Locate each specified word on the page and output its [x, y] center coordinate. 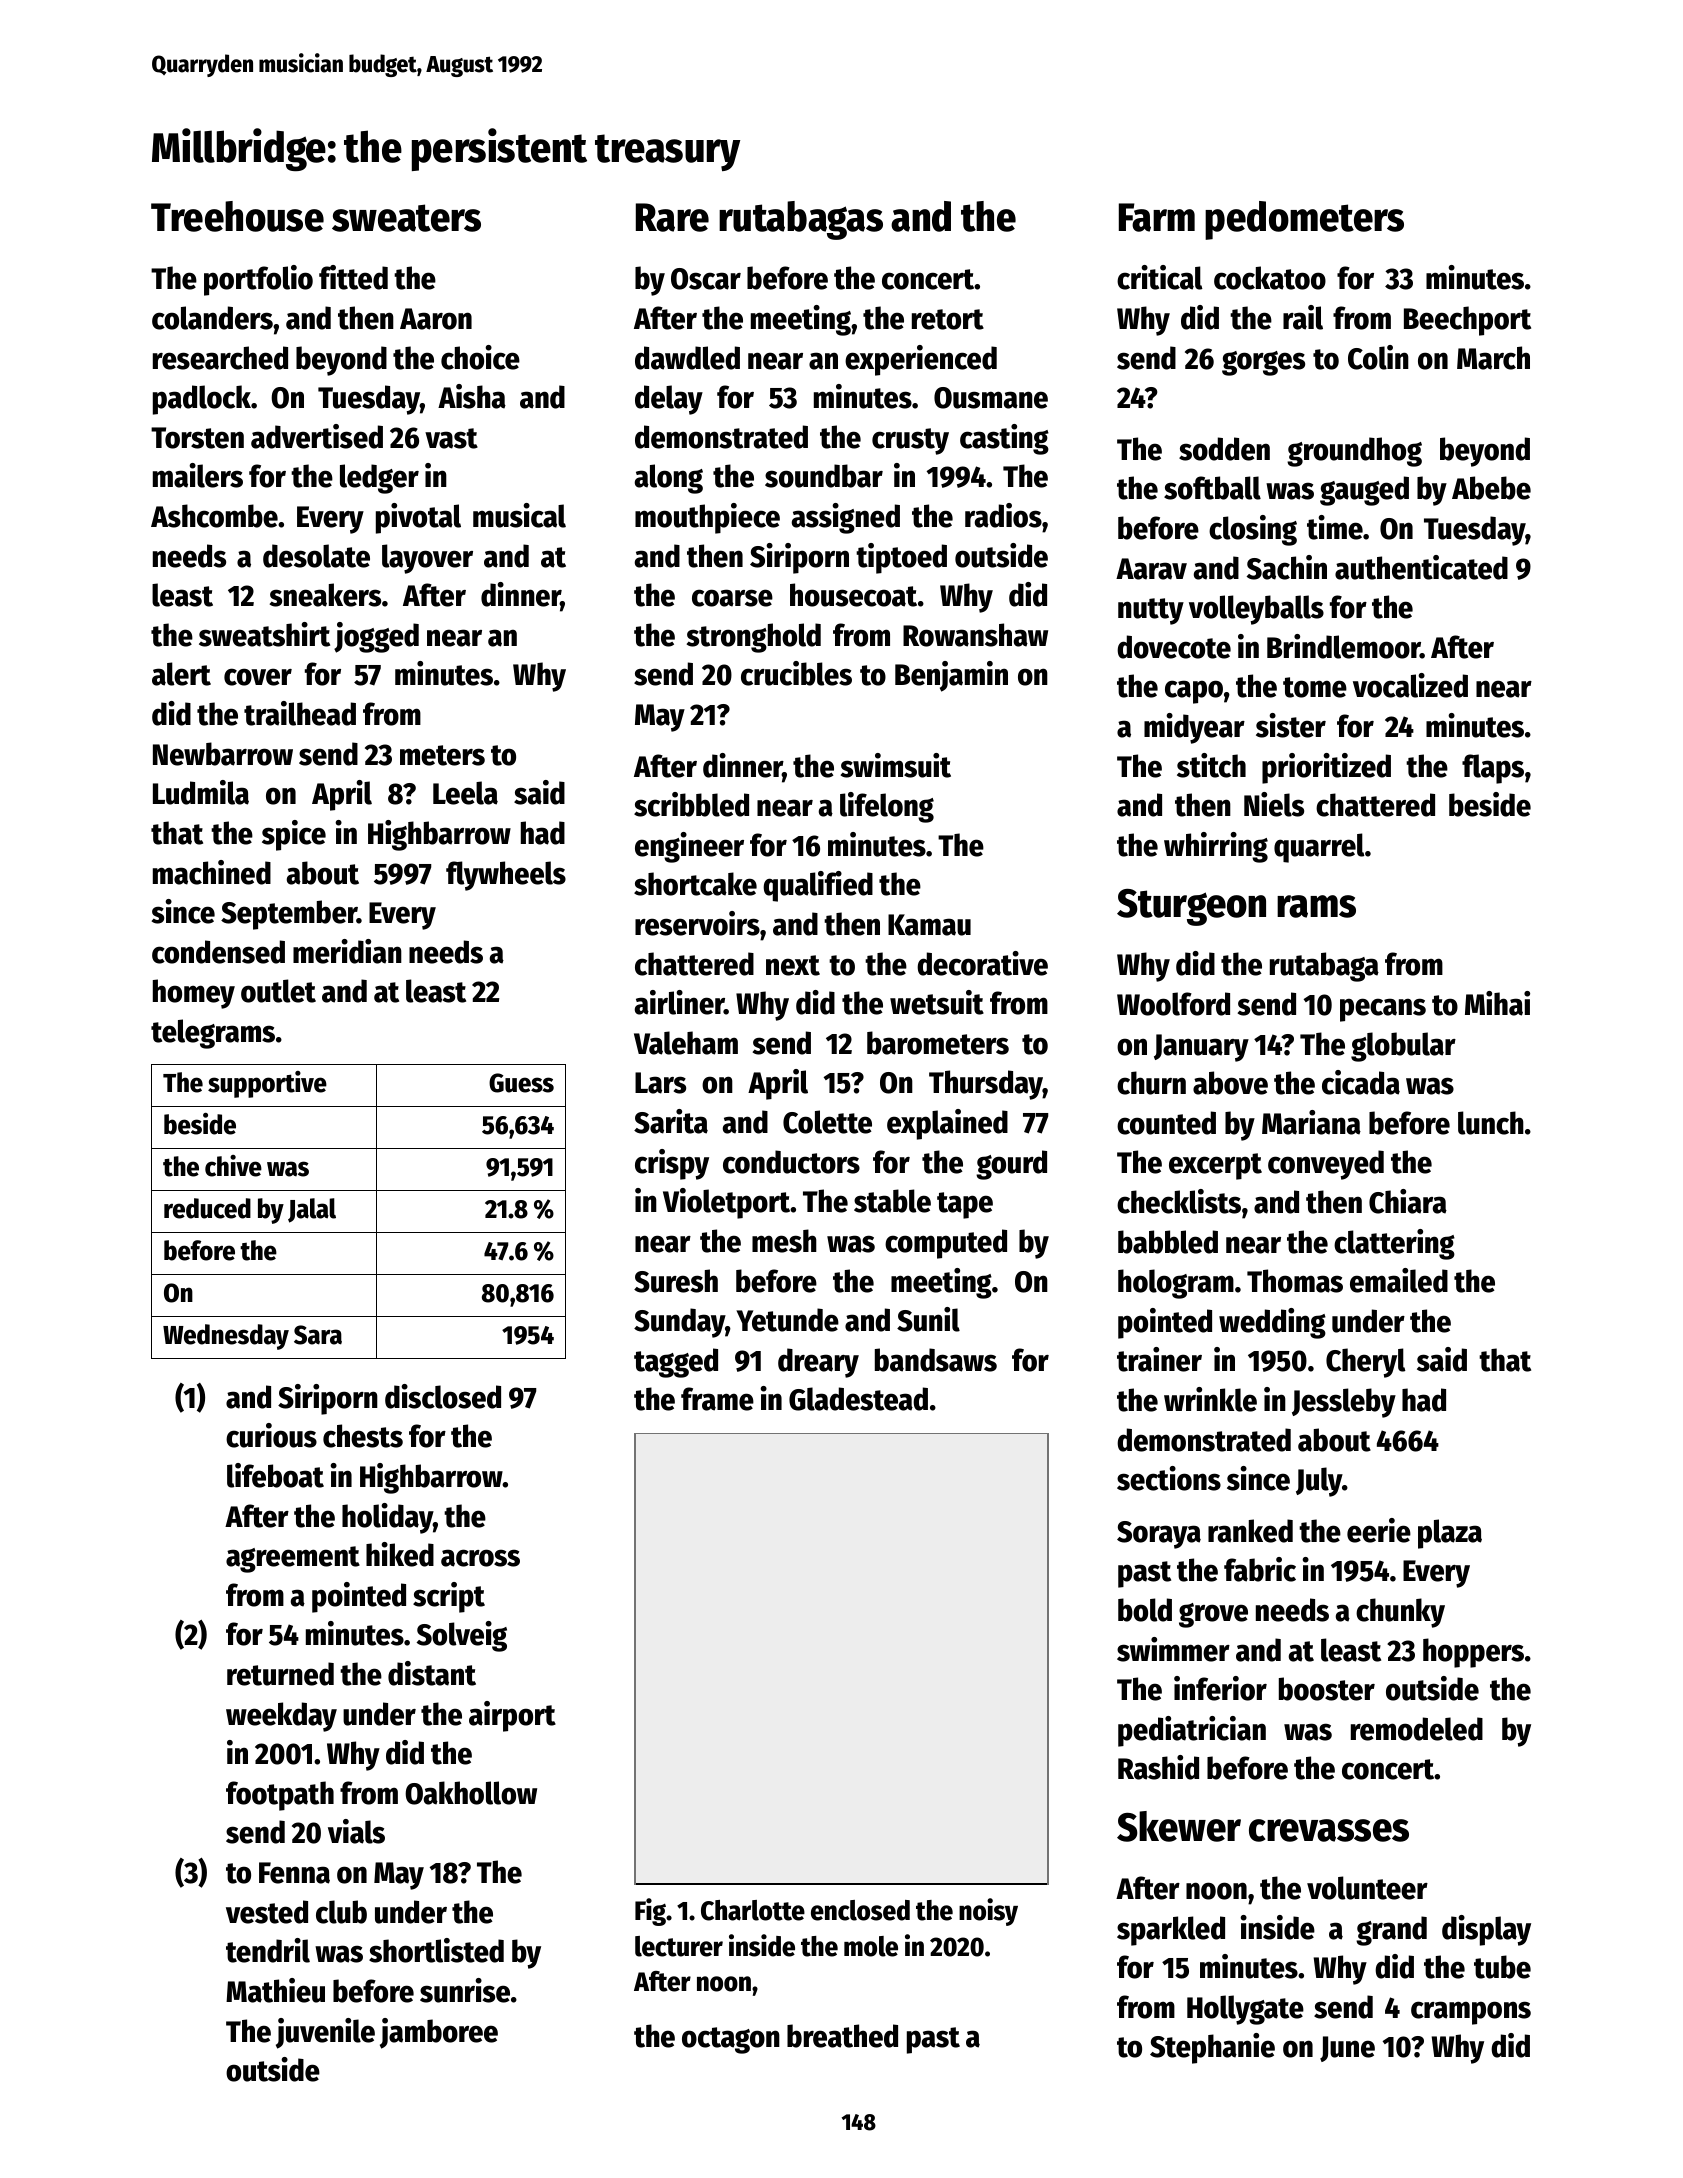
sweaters [406, 218]
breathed [842, 2036]
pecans [1383, 1010]
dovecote [1174, 647]
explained [947, 1124]
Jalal [312, 1210]
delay [669, 400]
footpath [280, 1796]
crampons [1471, 2013]
